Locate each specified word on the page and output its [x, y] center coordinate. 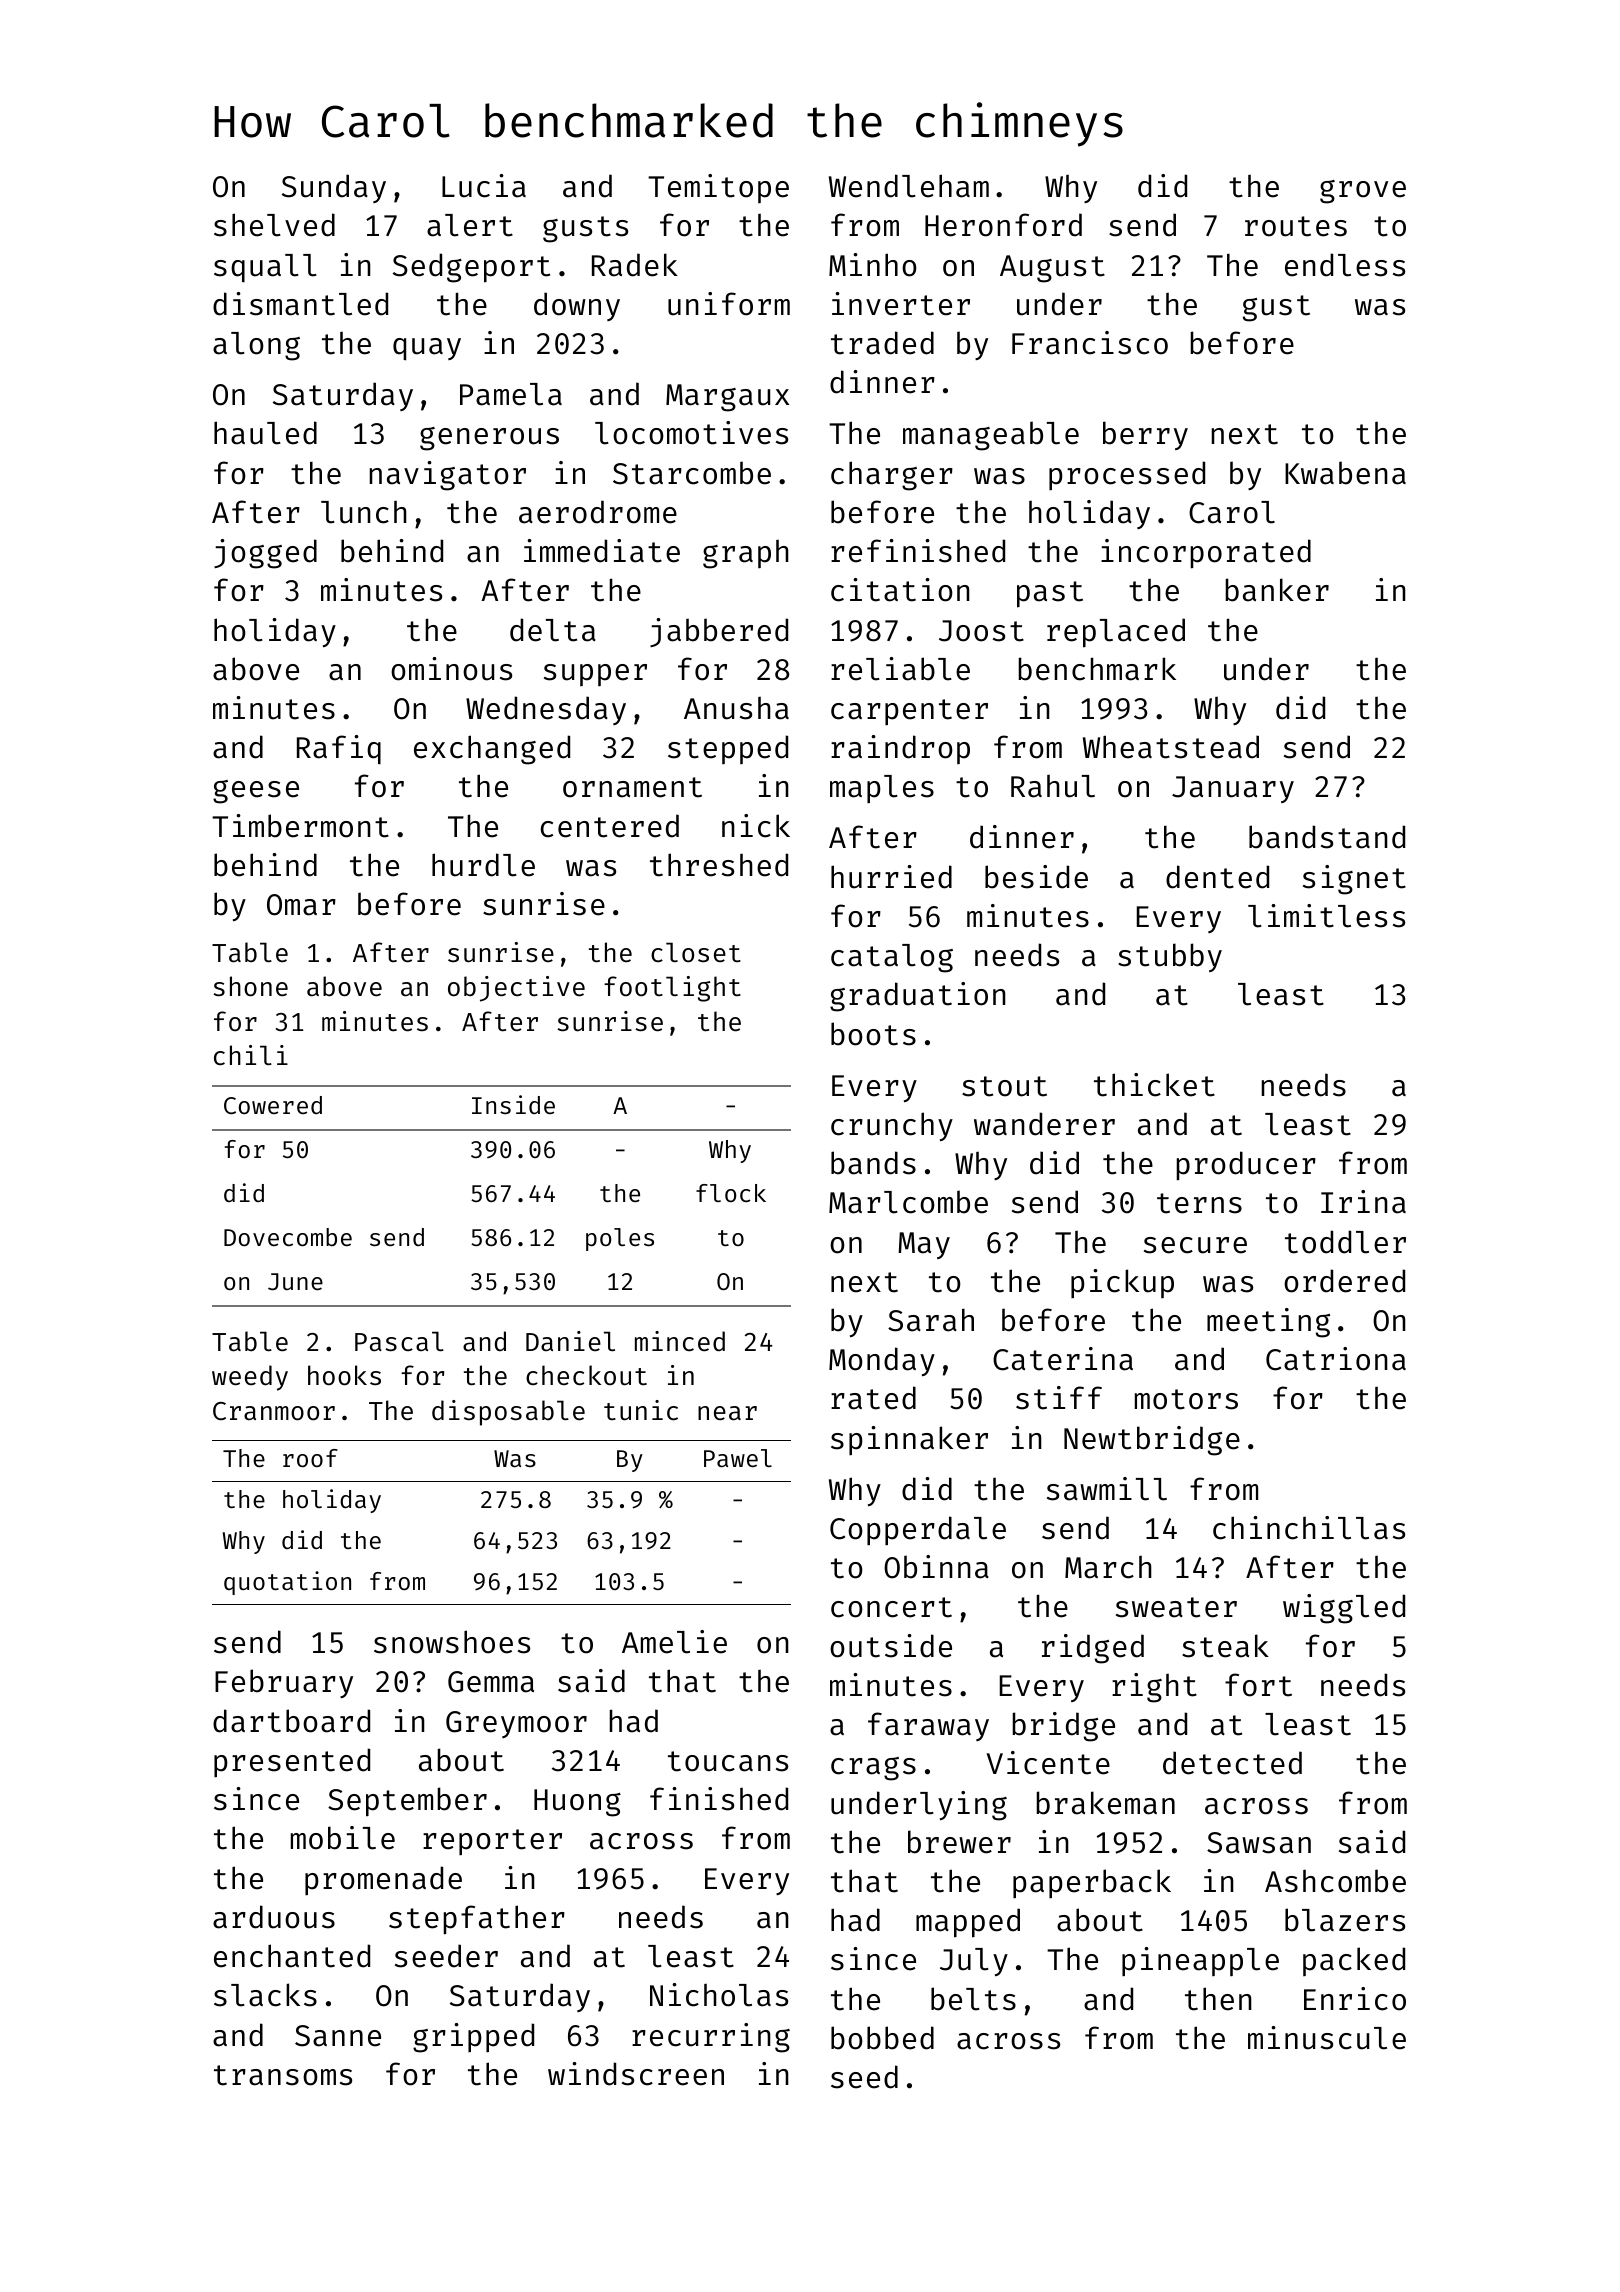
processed [1127, 475]
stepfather [477, 1920]
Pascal [399, 1341]
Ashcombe [1335, 1881]
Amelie [674, 1642]
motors [1186, 1399]
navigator [447, 476]
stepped [728, 749]
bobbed [882, 2038]
